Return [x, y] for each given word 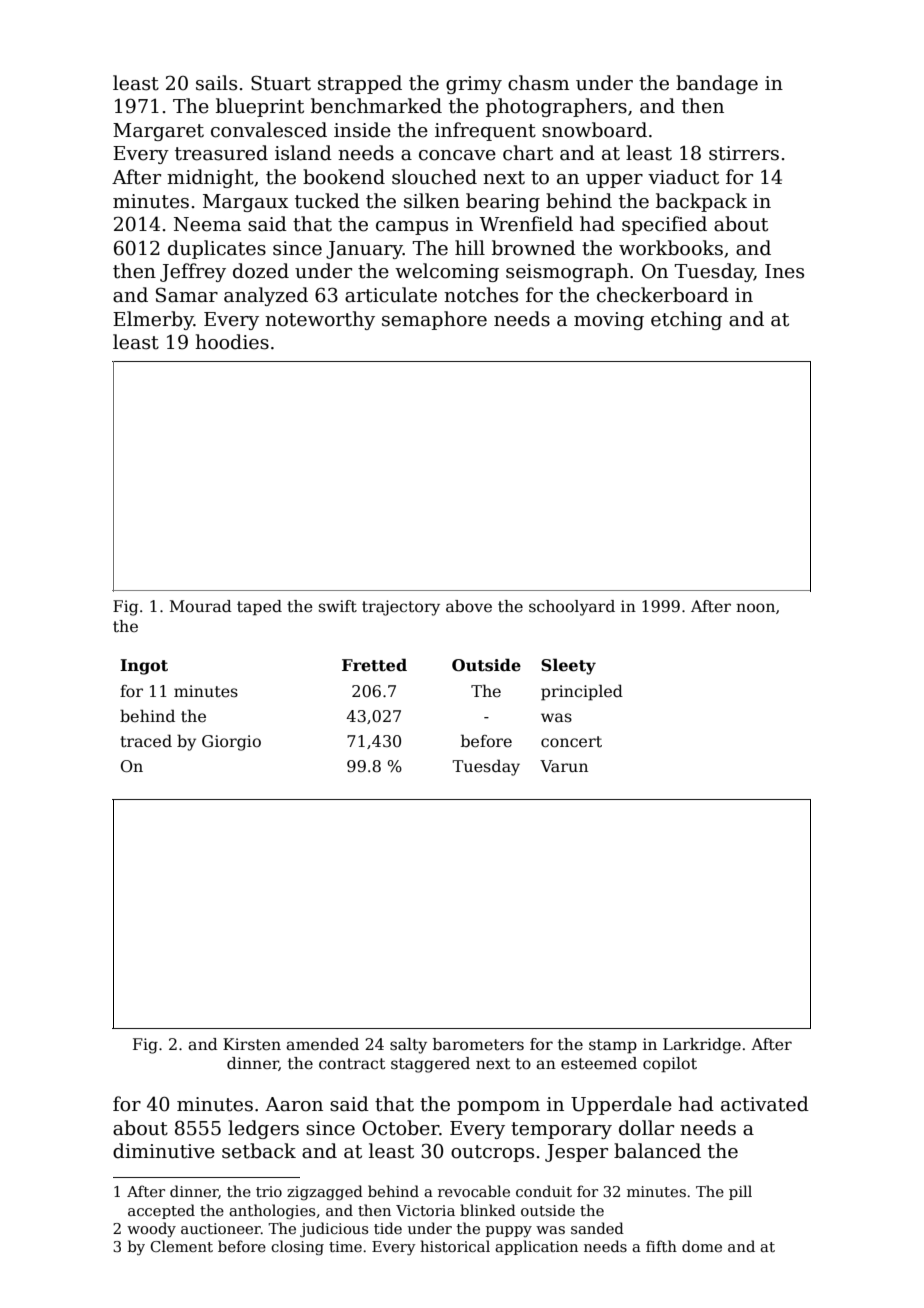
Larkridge [702, 1046]
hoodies [232, 342]
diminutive [164, 1151]
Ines [784, 271]
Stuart [281, 83]
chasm [538, 83]
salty [408, 1046]
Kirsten [252, 1044]
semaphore [434, 320]
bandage [717, 84]
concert [571, 742]
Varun [564, 766]
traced [146, 740]
